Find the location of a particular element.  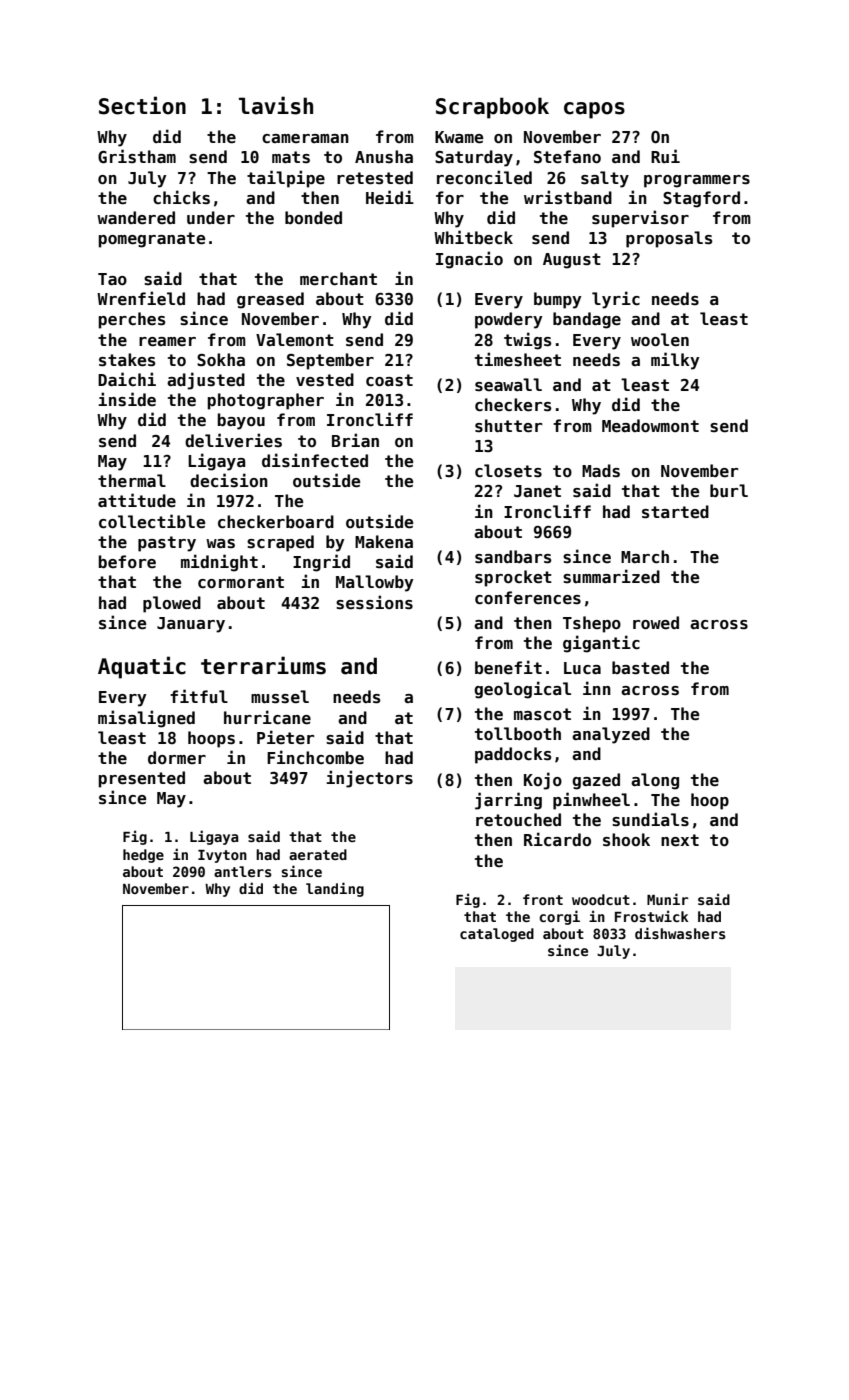

inside is located at coordinates (127, 399).
